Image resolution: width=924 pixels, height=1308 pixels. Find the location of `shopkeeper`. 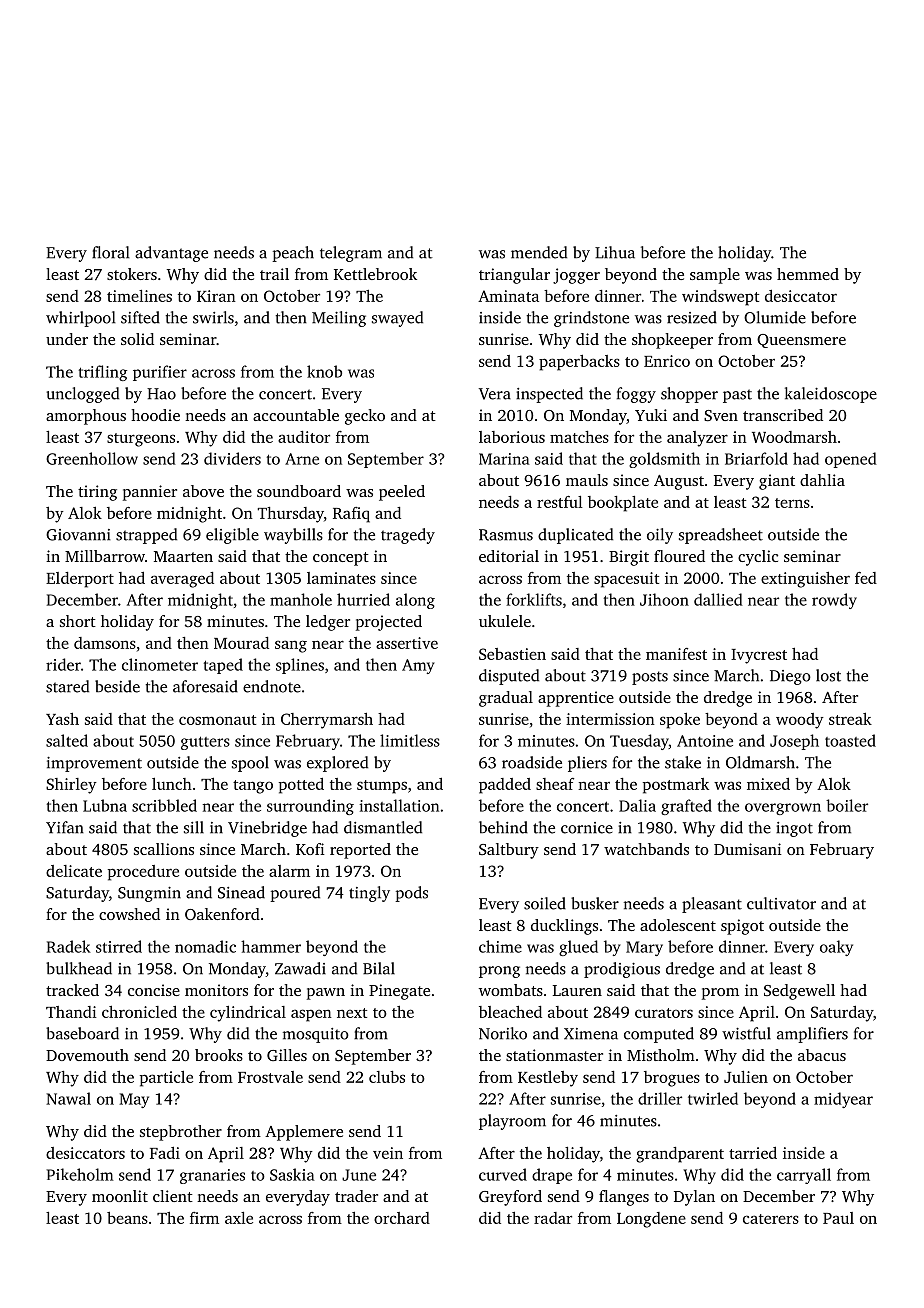

shopkeeper is located at coordinates (672, 341).
